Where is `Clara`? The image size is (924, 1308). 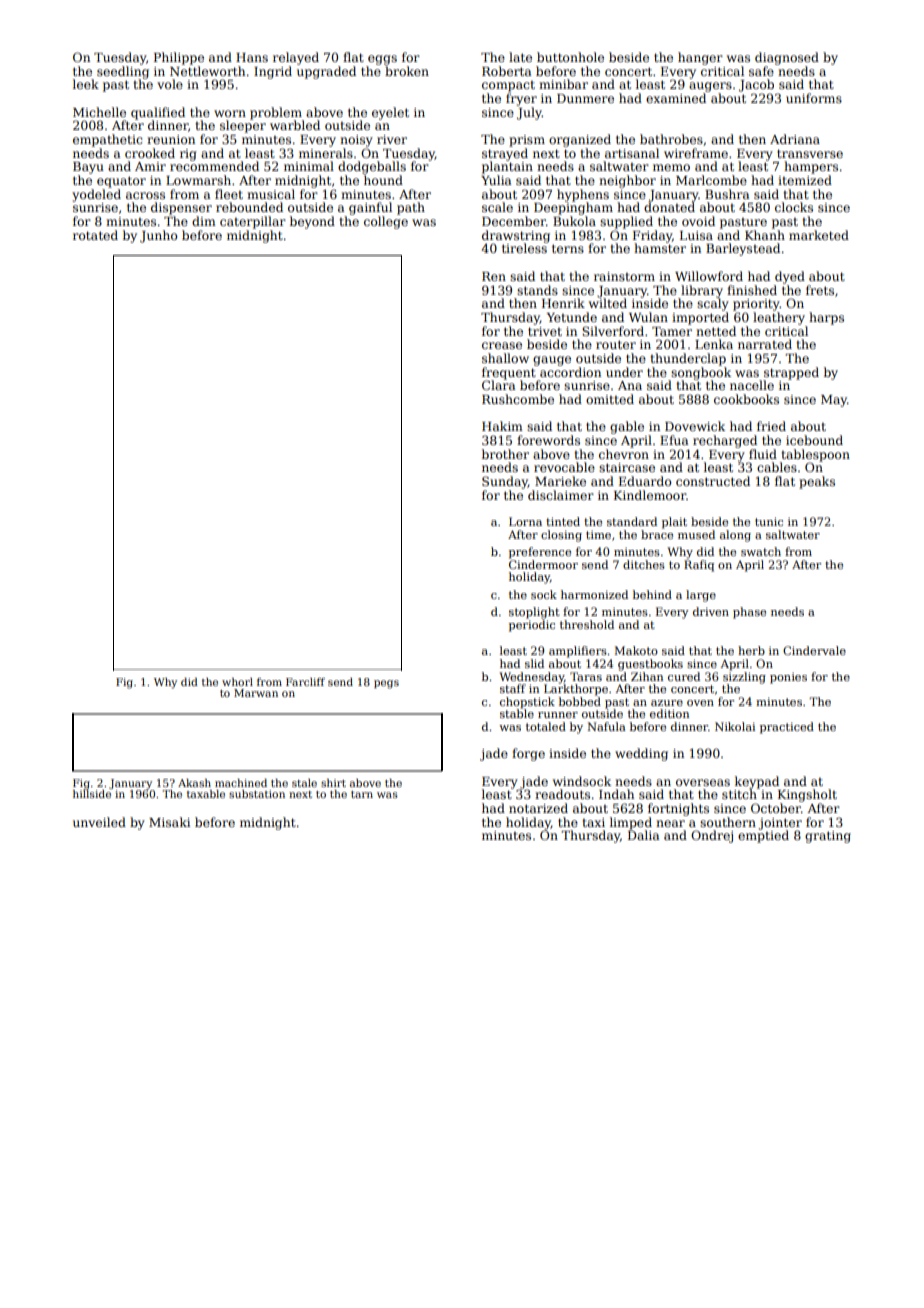 Clara is located at coordinates (498, 385).
